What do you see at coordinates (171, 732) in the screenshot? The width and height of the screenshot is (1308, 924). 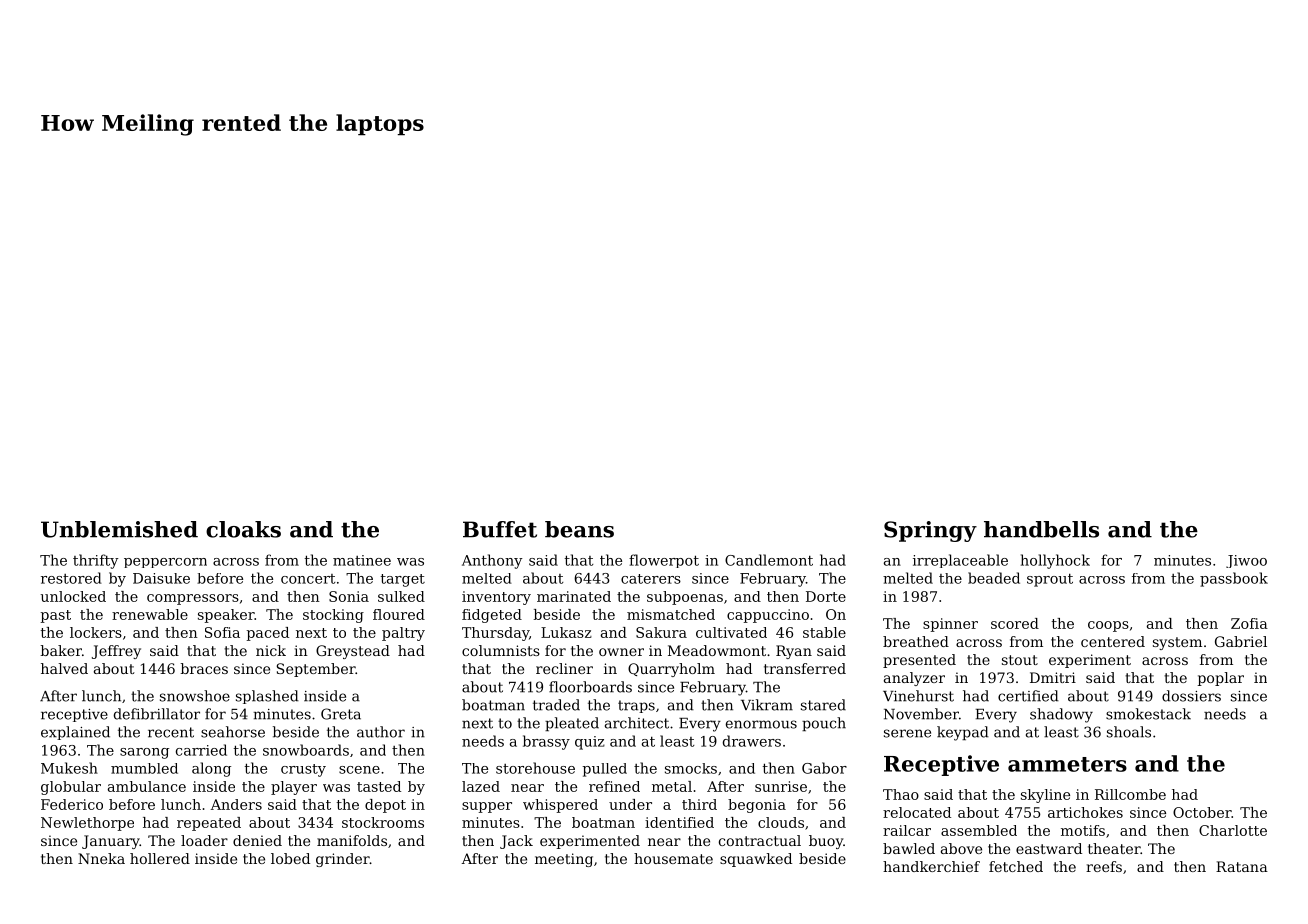 I see `recent` at bounding box center [171, 732].
